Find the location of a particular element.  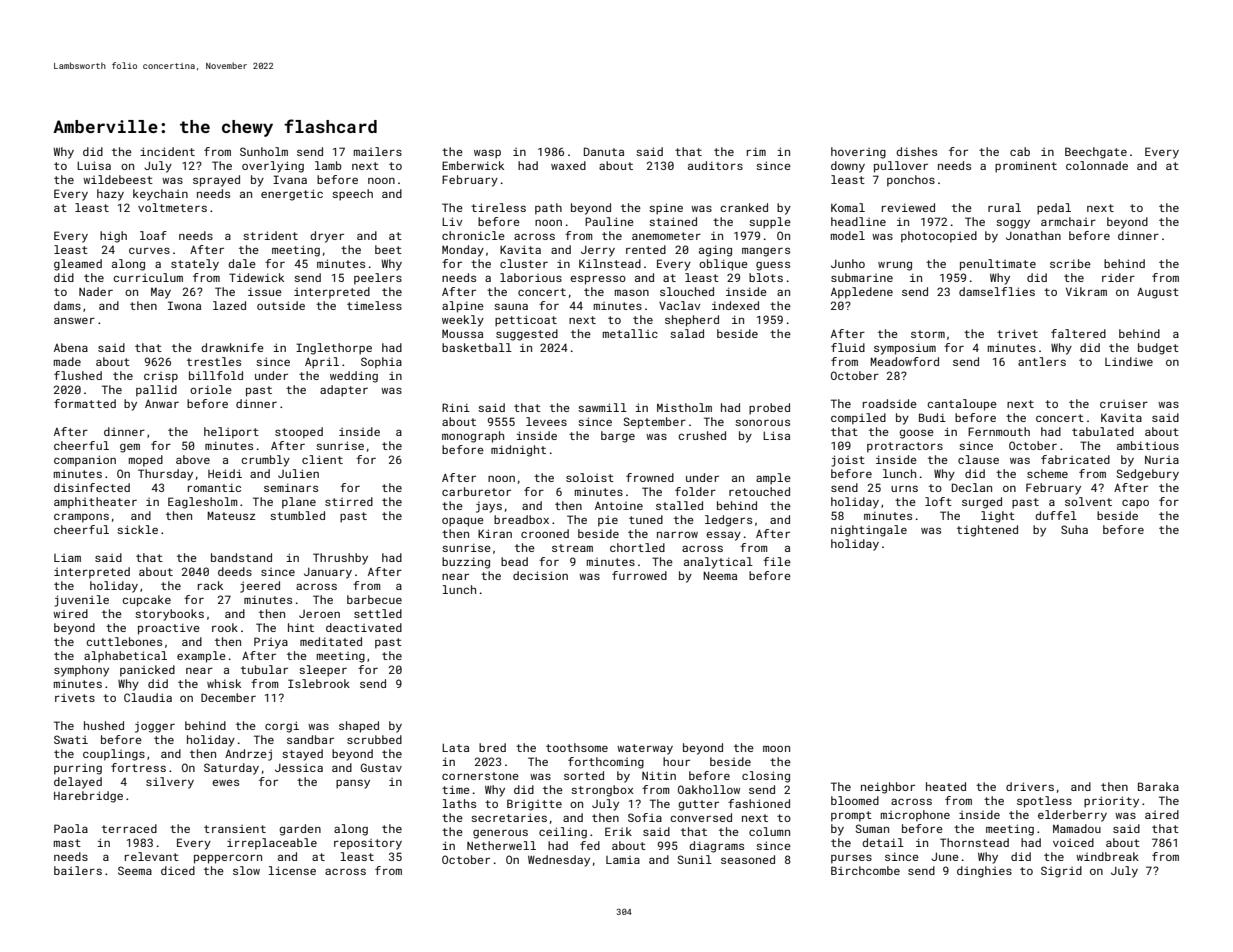

Nuria is located at coordinates (1162, 459).
